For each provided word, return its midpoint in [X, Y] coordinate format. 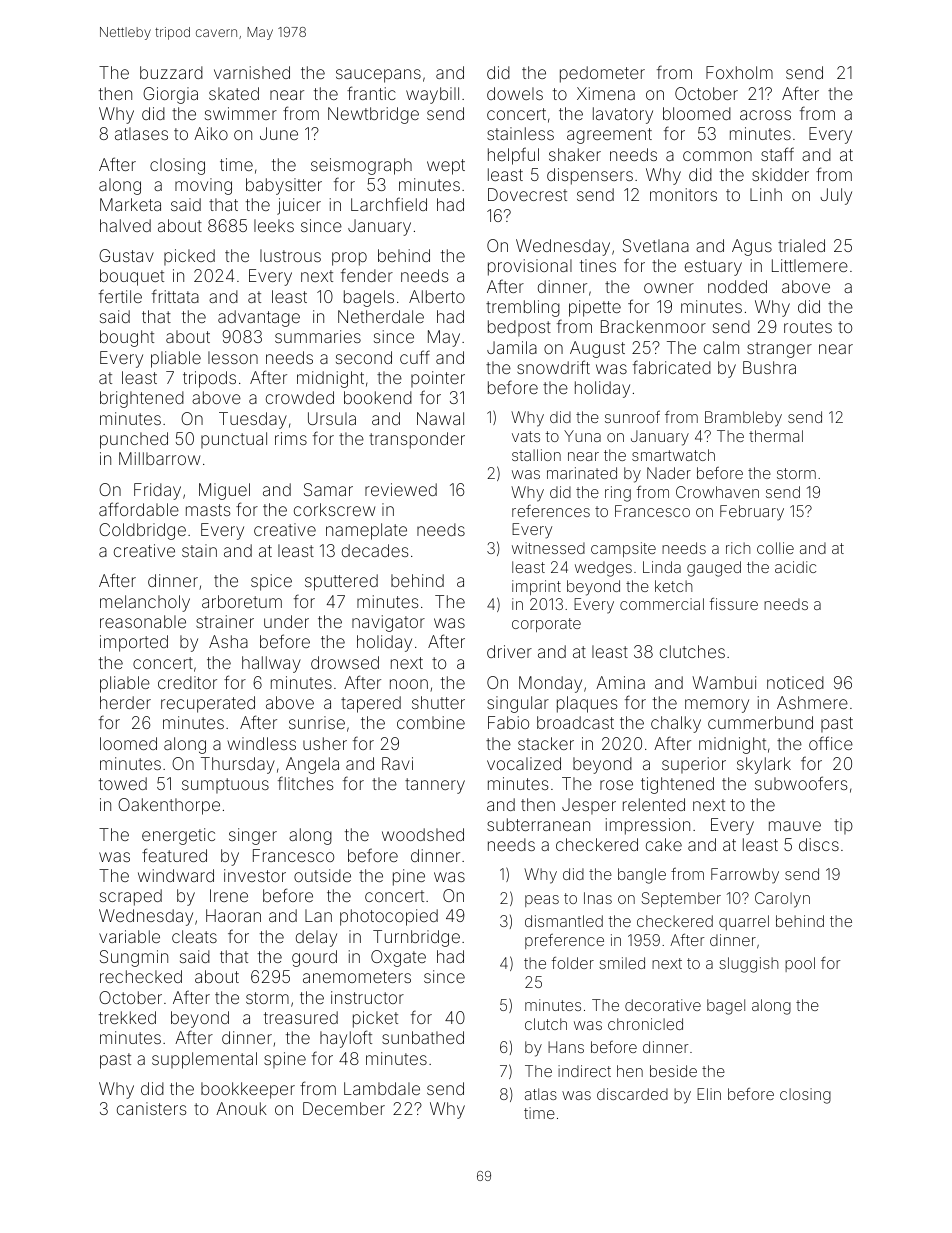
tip [843, 826]
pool [800, 964]
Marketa [130, 204]
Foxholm [739, 72]
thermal [776, 436]
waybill [432, 95]
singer [253, 836]
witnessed [548, 548]
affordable [139, 509]
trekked [127, 1017]
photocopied [389, 917]
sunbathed [423, 1037]
